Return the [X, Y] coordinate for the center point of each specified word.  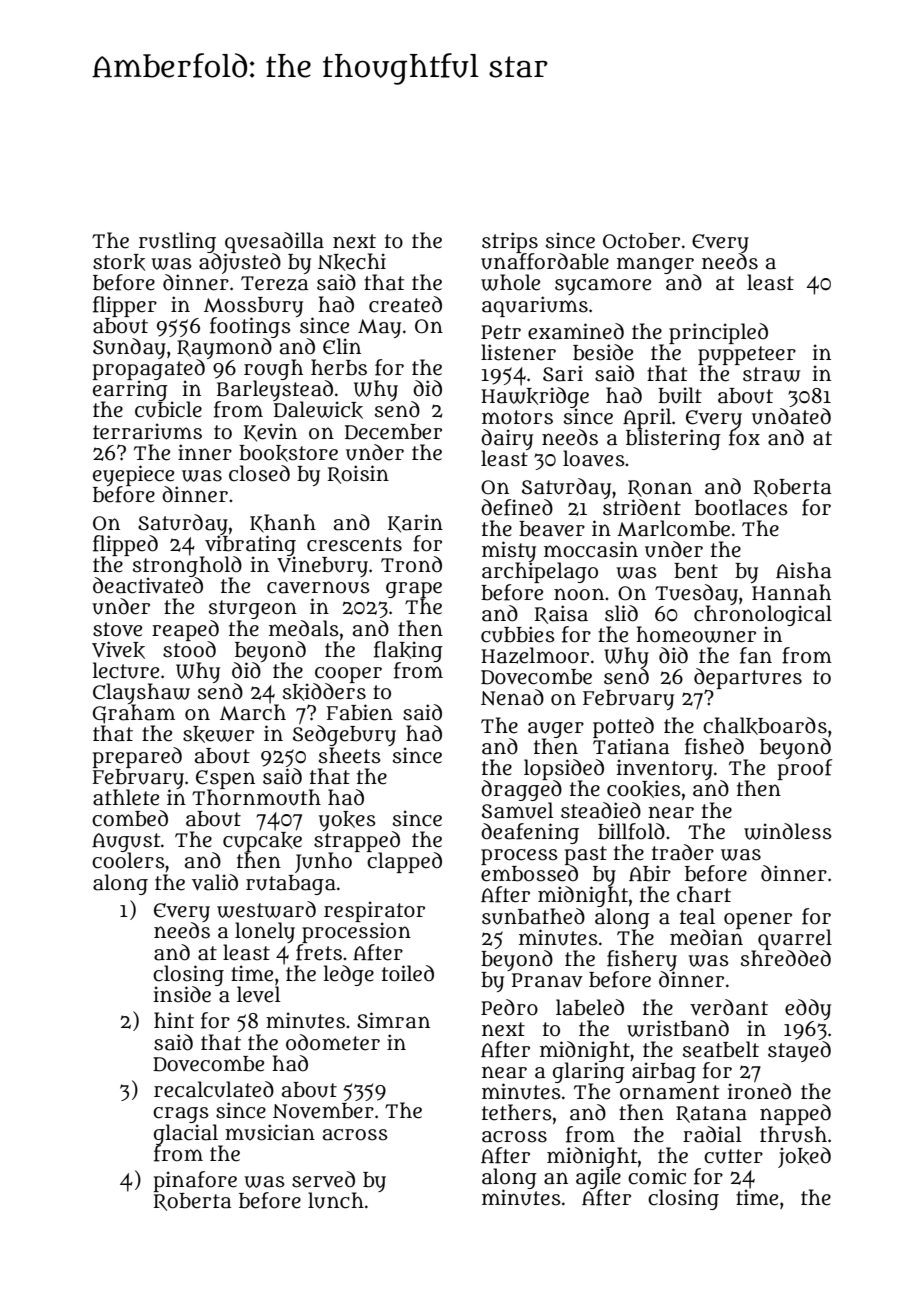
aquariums [535, 306]
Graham [134, 714]
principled [718, 333]
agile [598, 1178]
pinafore [195, 1181]
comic [657, 1176]
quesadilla [274, 242]
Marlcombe [673, 528]
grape [414, 590]
